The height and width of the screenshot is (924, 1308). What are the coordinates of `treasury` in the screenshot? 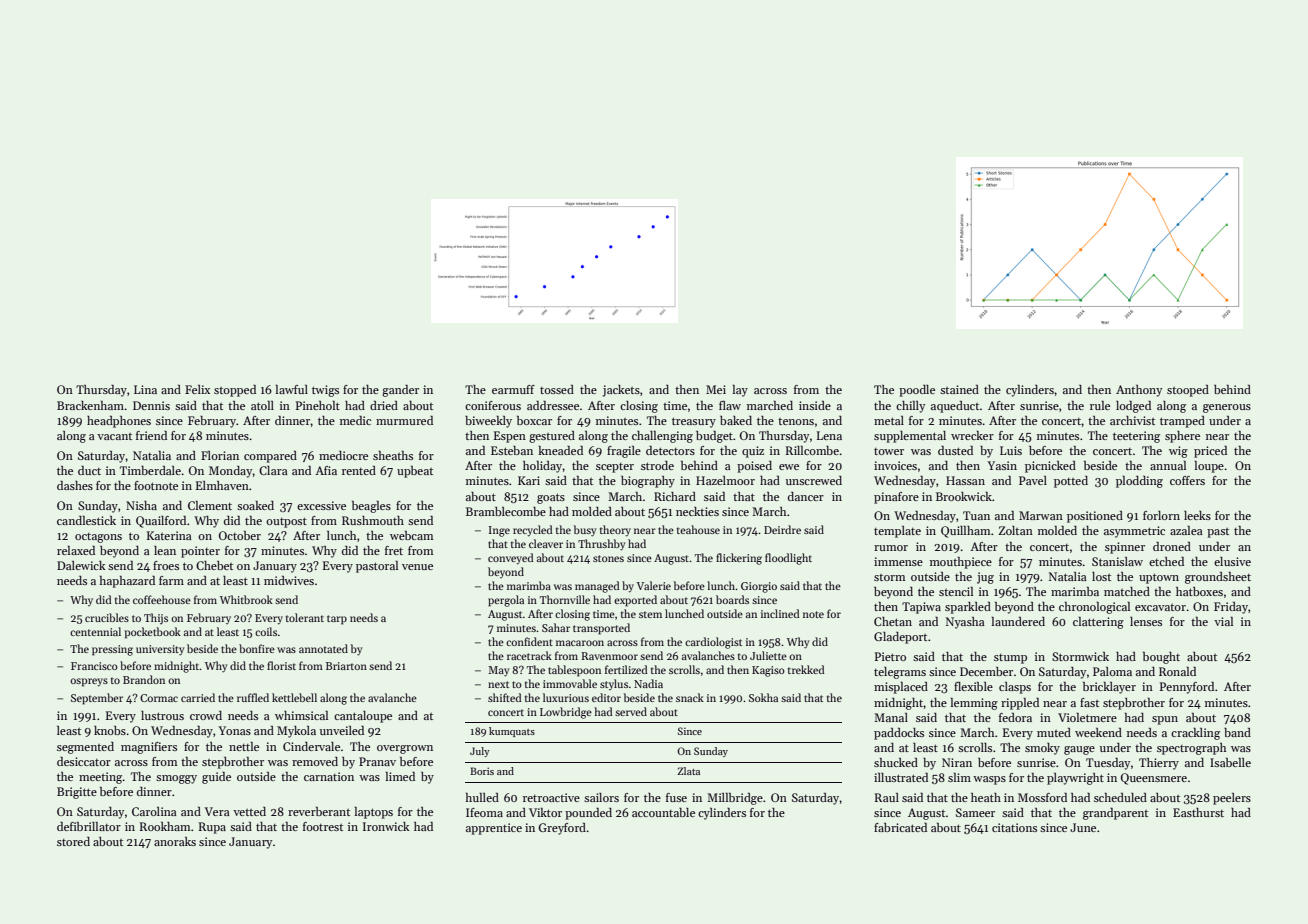 It's located at (694, 422).
